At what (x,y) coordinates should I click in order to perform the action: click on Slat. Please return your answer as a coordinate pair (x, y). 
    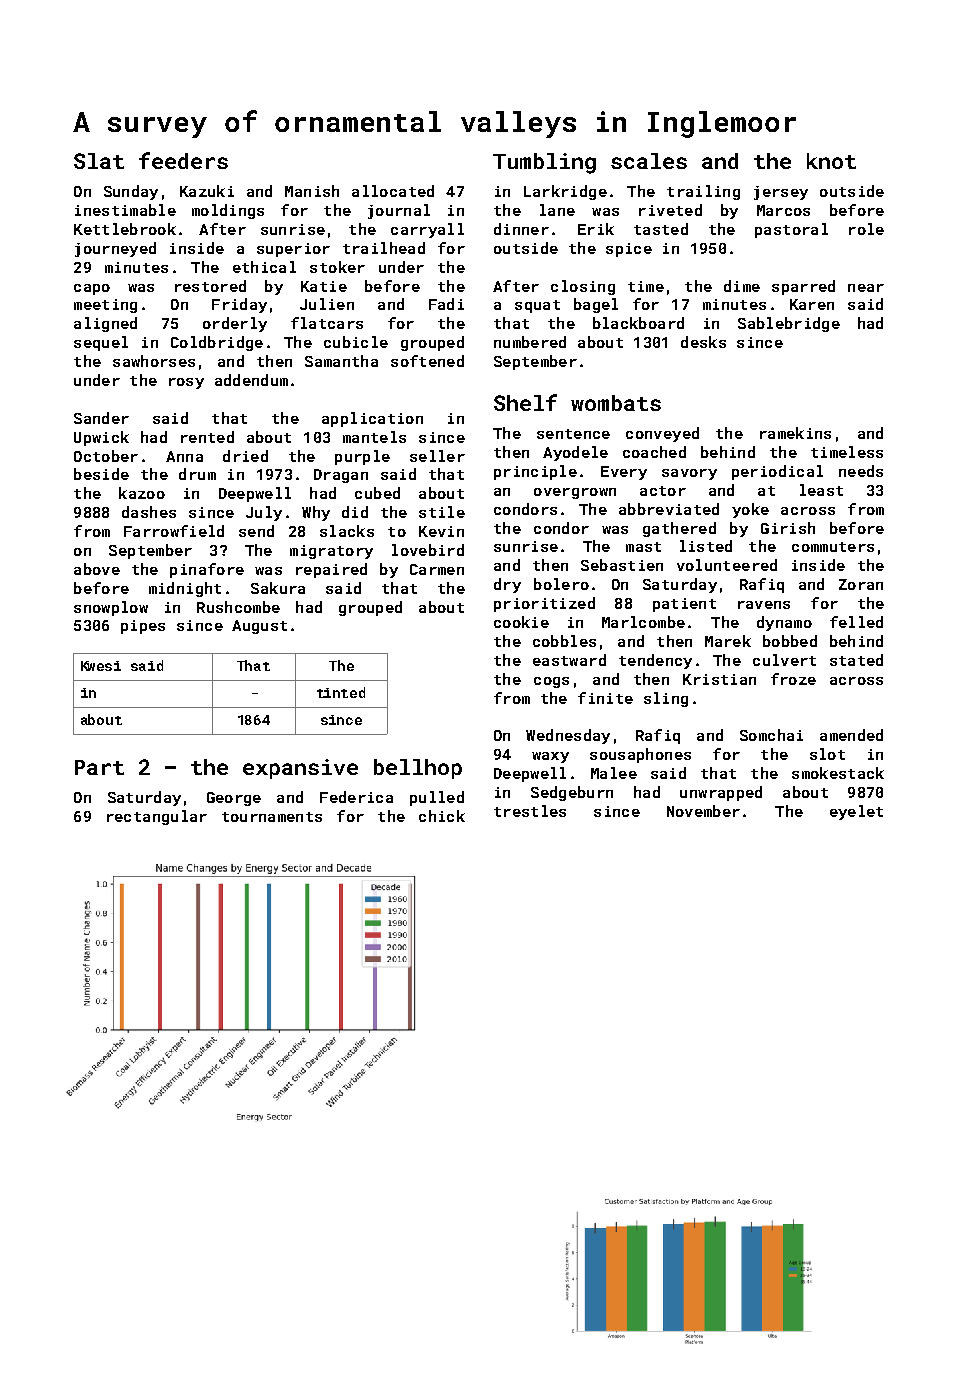
    Looking at the image, I should click on (99, 161).
